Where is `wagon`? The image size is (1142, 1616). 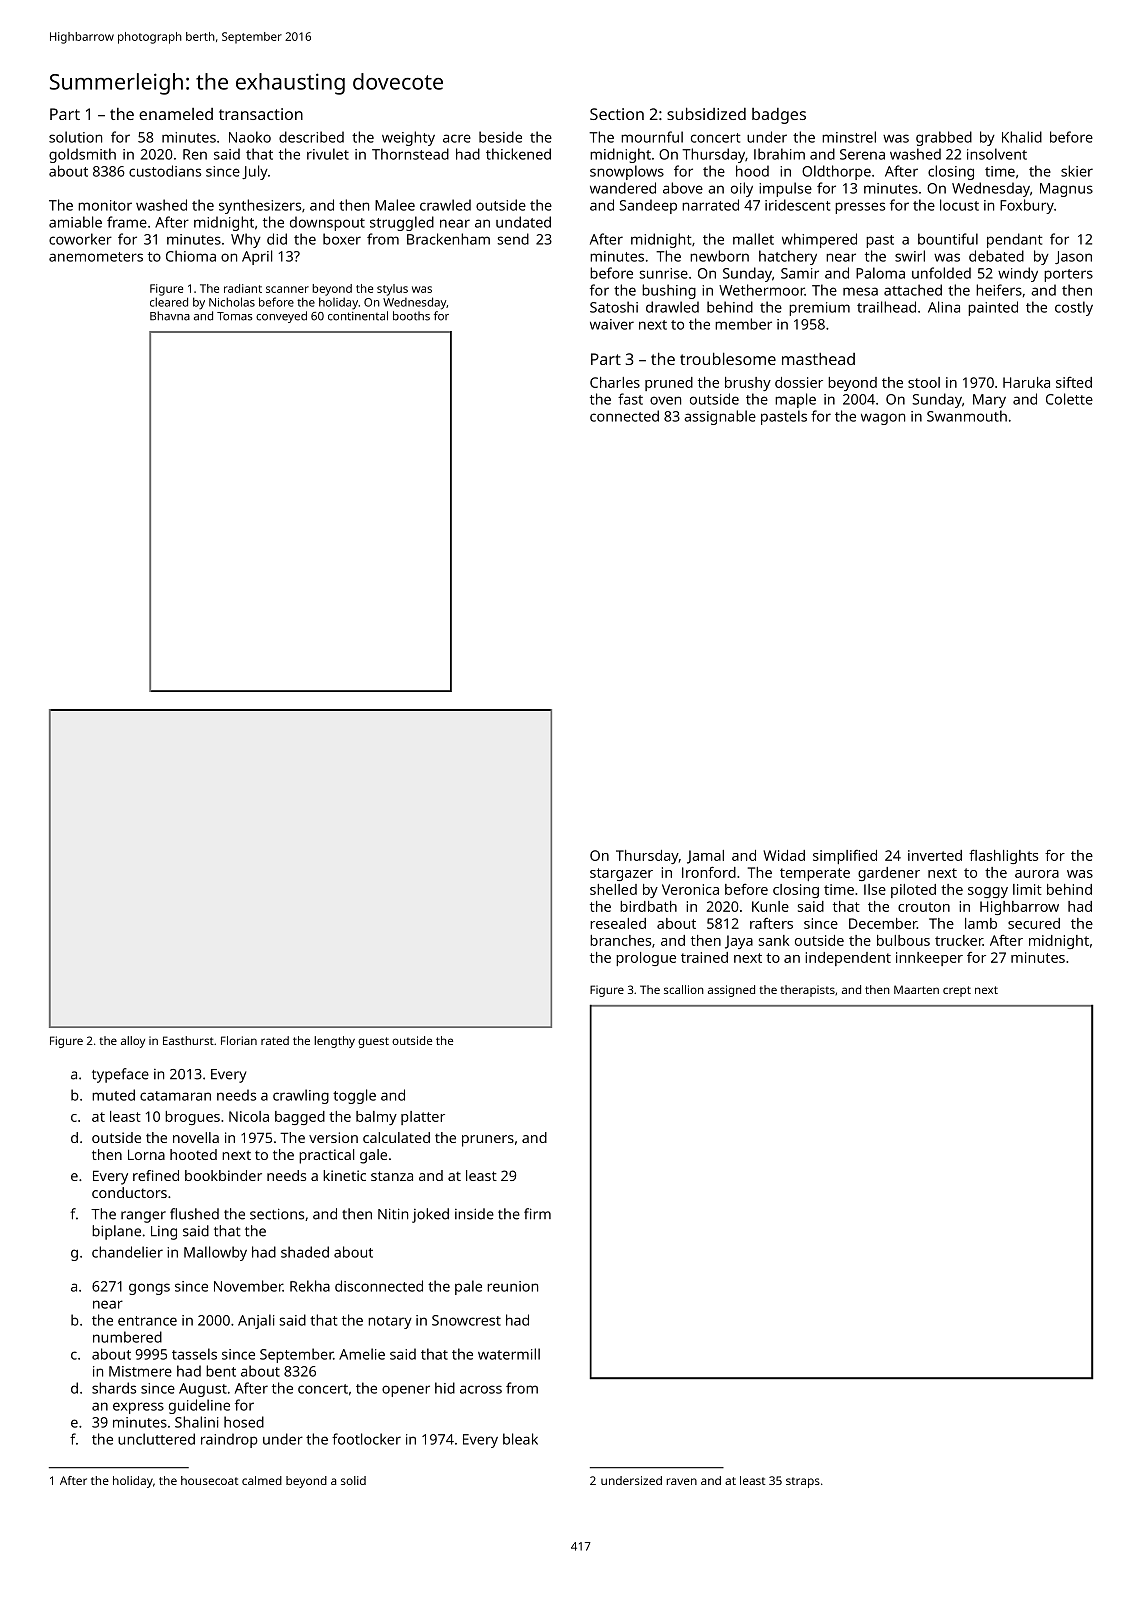
wagon is located at coordinates (883, 419).
